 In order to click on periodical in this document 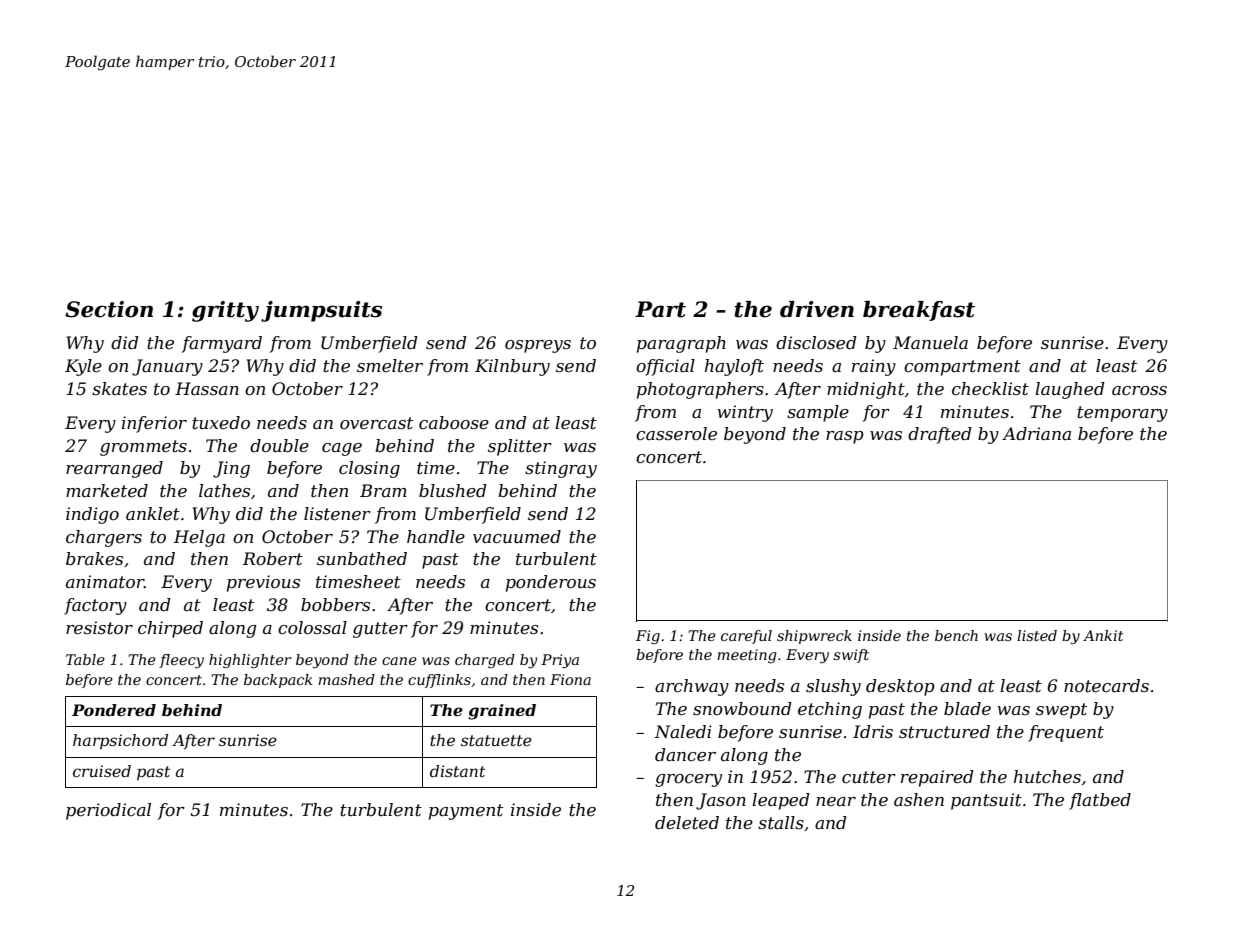, I will do `click(108, 811)`.
